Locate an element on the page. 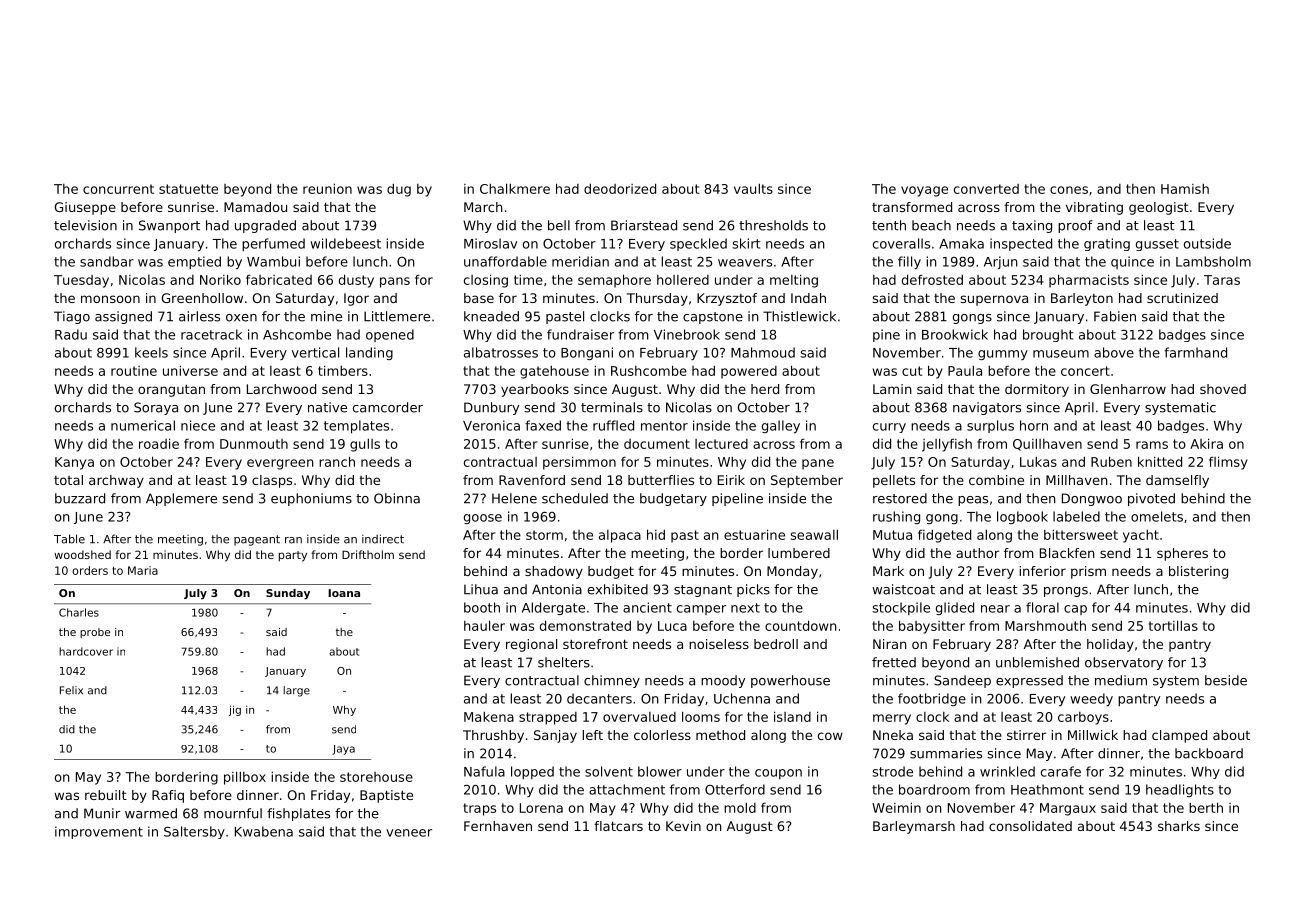 This image has height=924, width=1308. Briarstead is located at coordinates (644, 225).
